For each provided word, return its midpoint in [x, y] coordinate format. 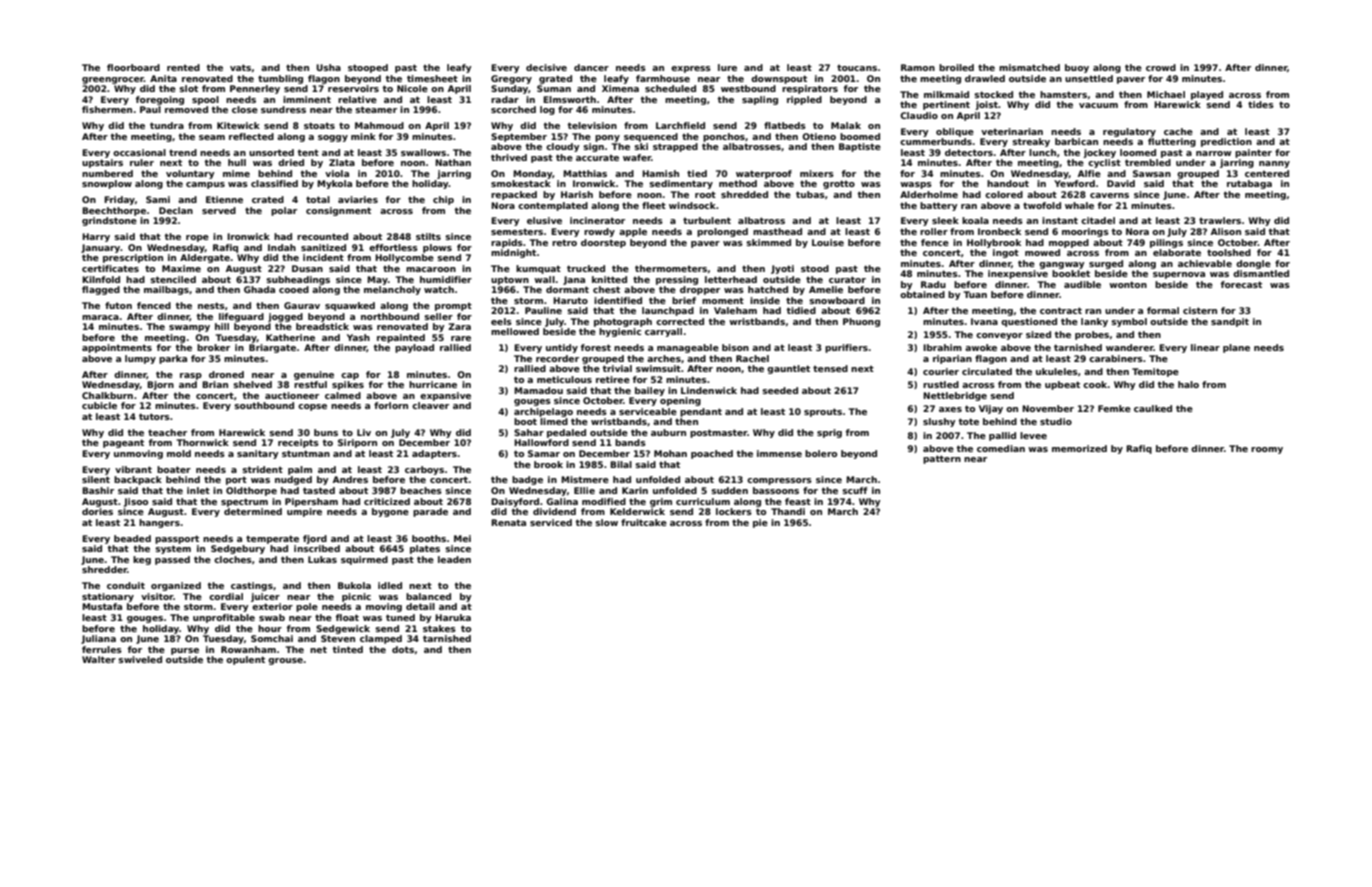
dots [403, 649]
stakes [439, 628]
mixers [817, 173]
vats [240, 67]
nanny [1274, 164]
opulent [245, 660]
